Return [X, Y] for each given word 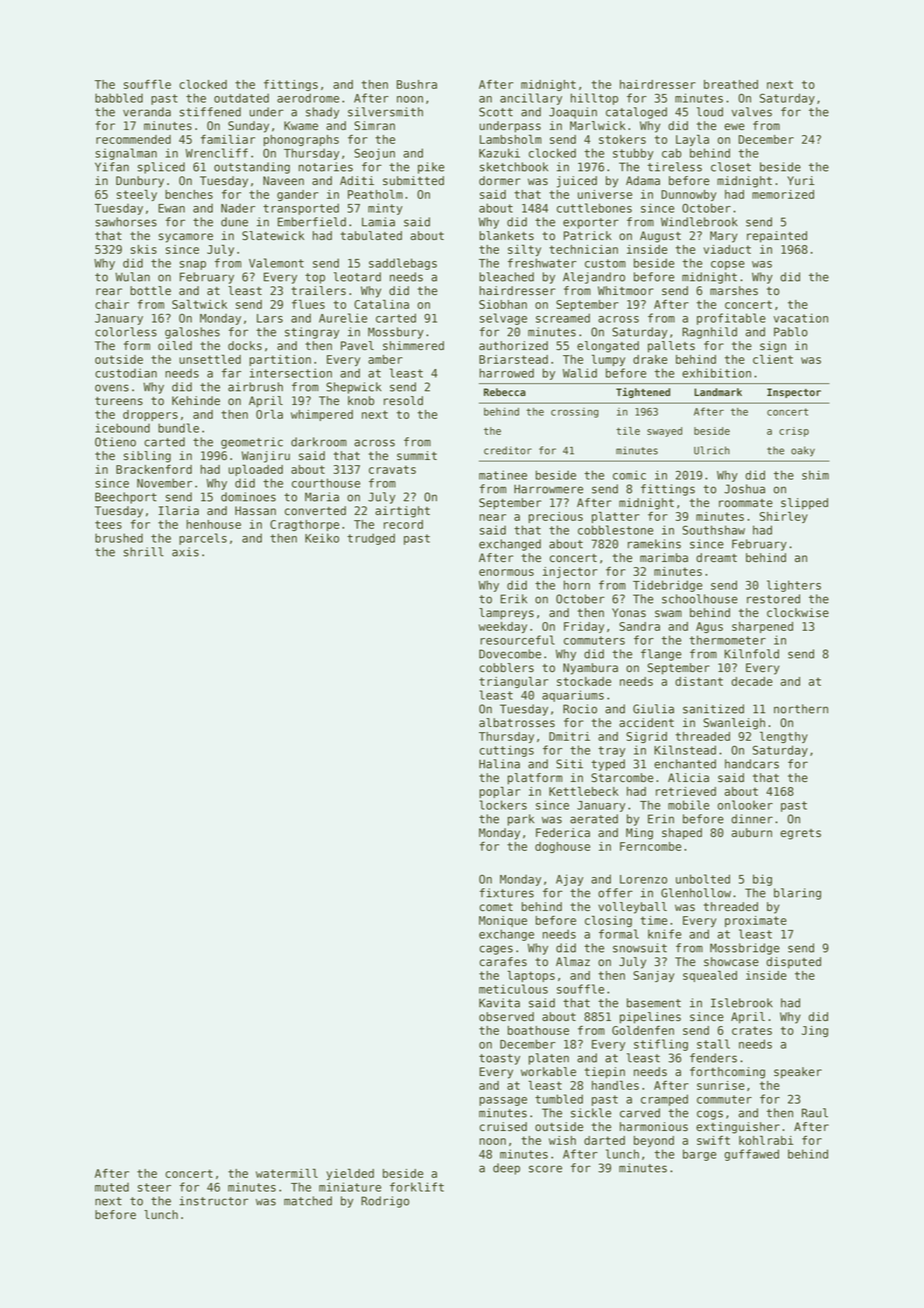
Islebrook [742, 1003]
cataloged [636, 113]
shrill [144, 552]
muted [112, 1187]
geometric [252, 443]
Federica [563, 833]
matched [308, 1201]
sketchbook [514, 167]
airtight [402, 512]
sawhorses [126, 222]
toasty [499, 1059]
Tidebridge [668, 586]
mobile [689, 805]
